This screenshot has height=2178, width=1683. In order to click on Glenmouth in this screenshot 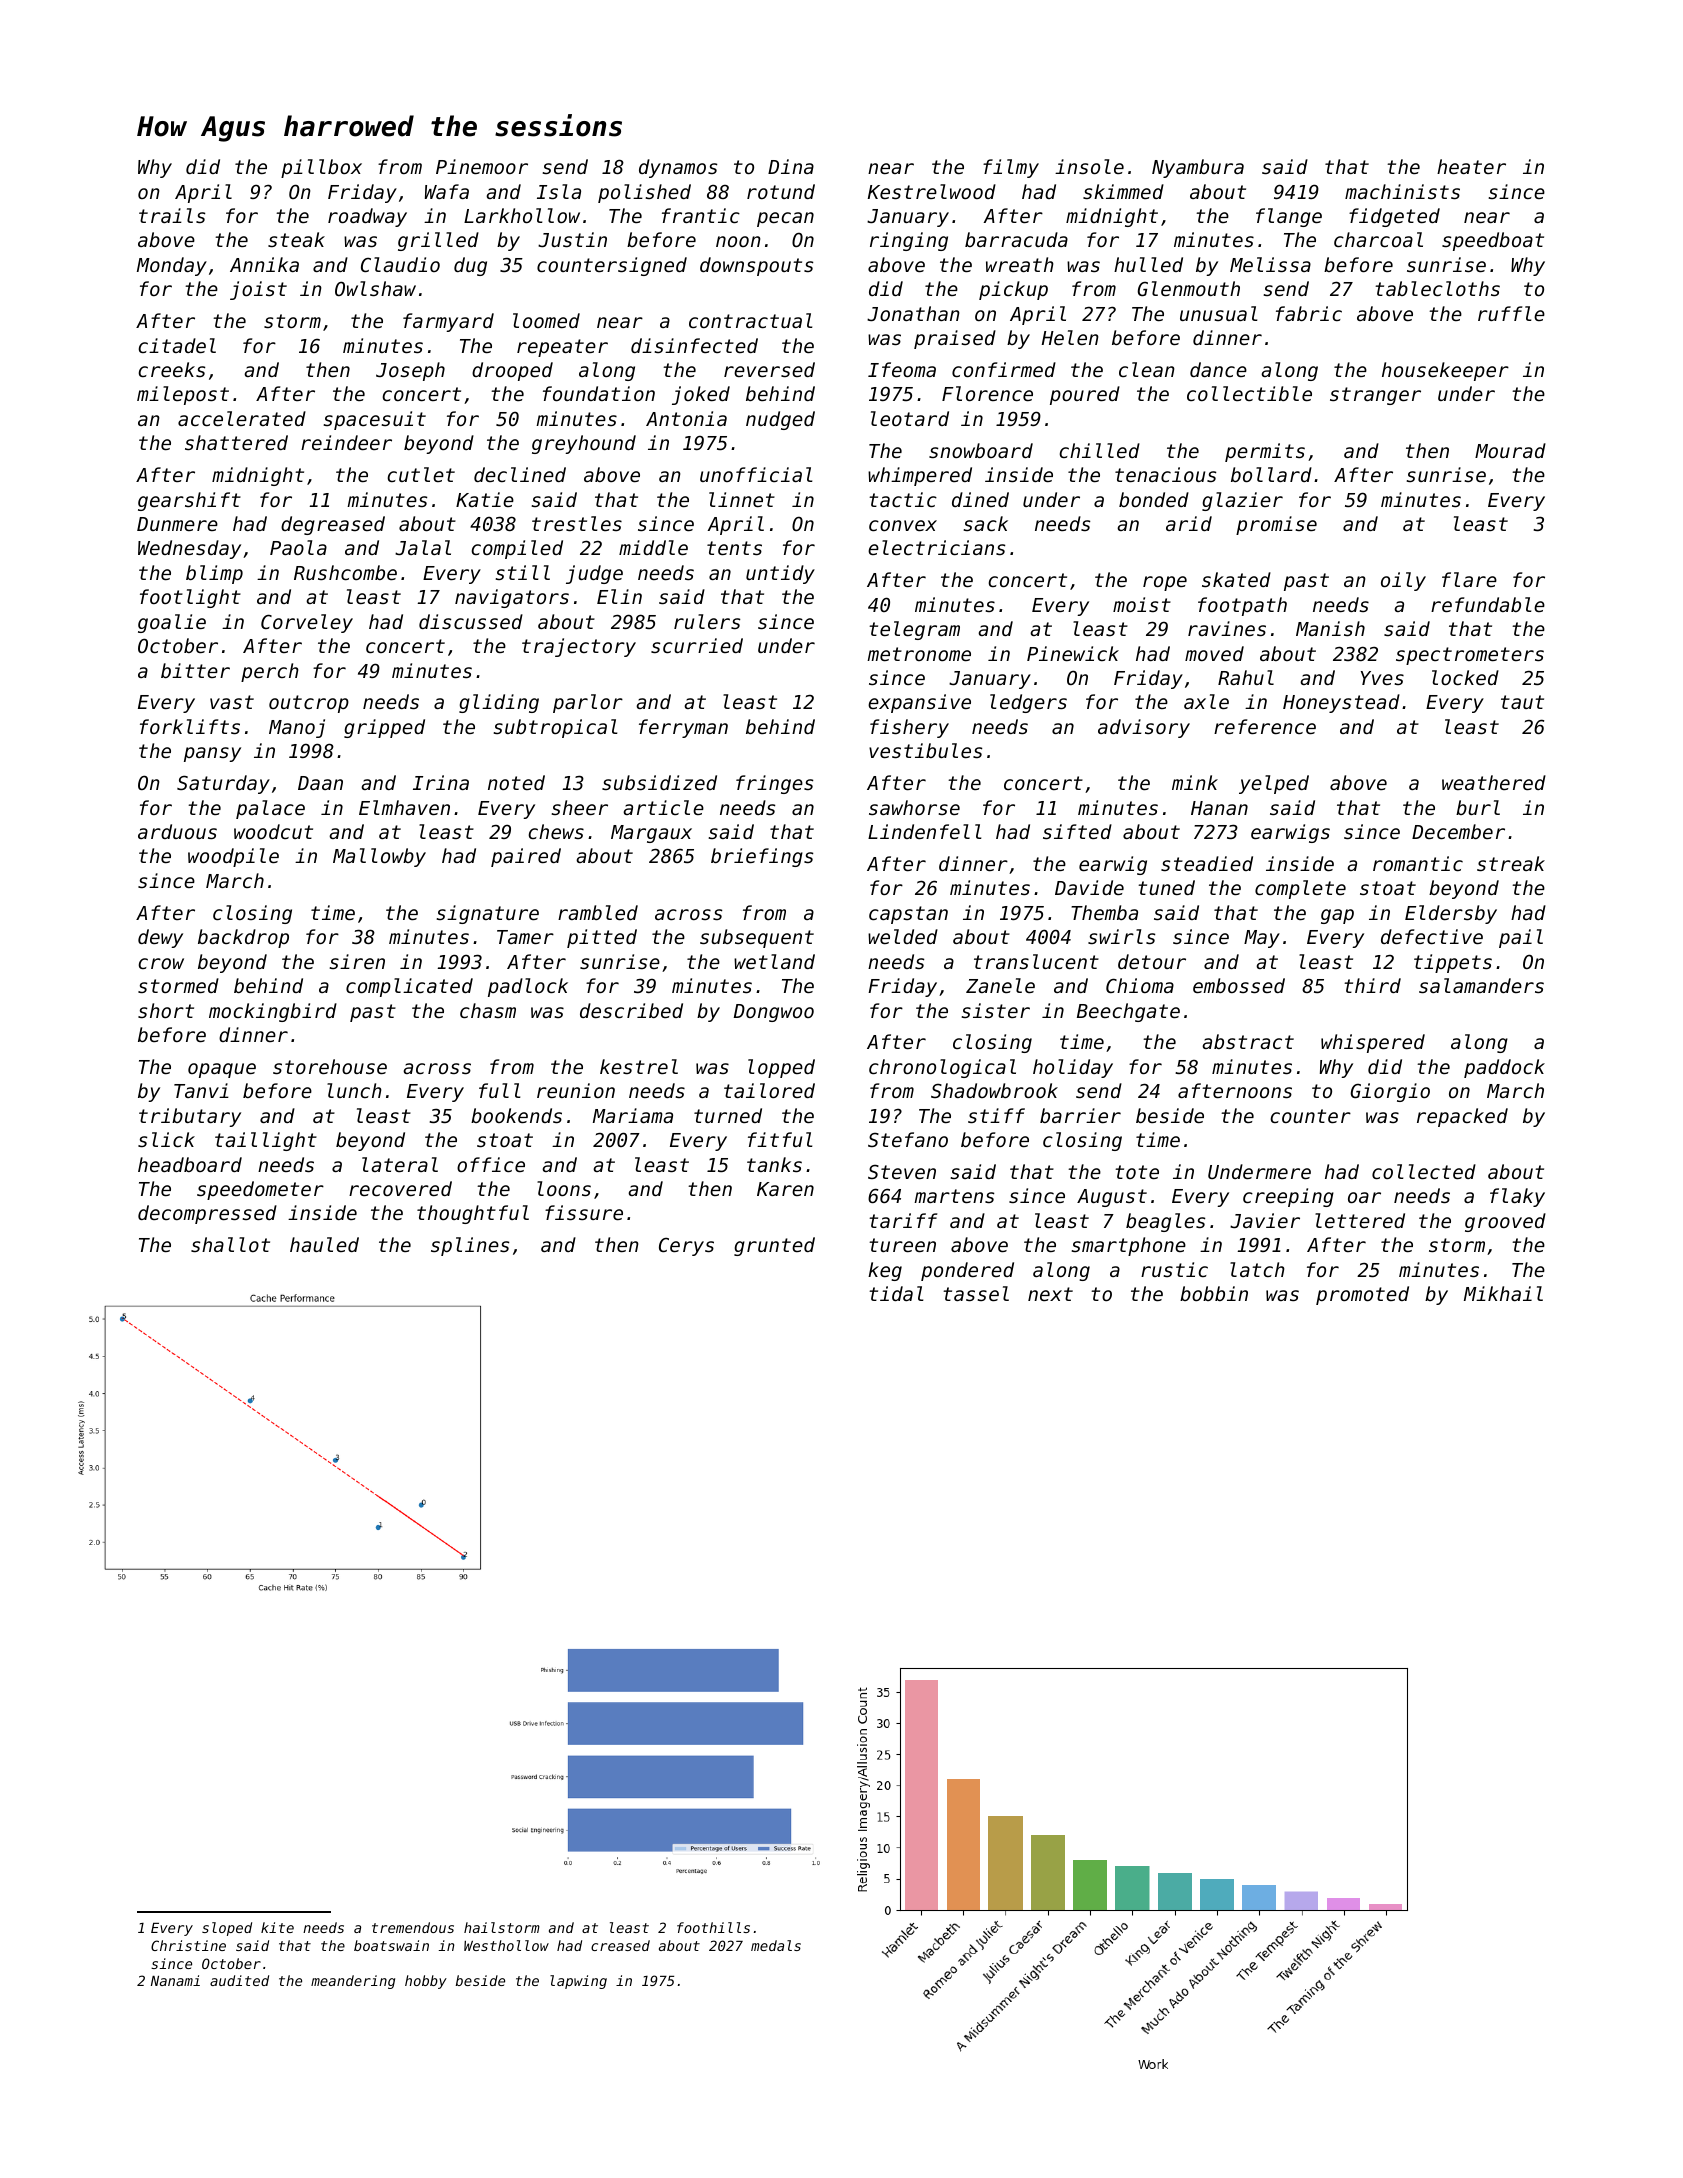, I will do `click(1189, 288)`.
